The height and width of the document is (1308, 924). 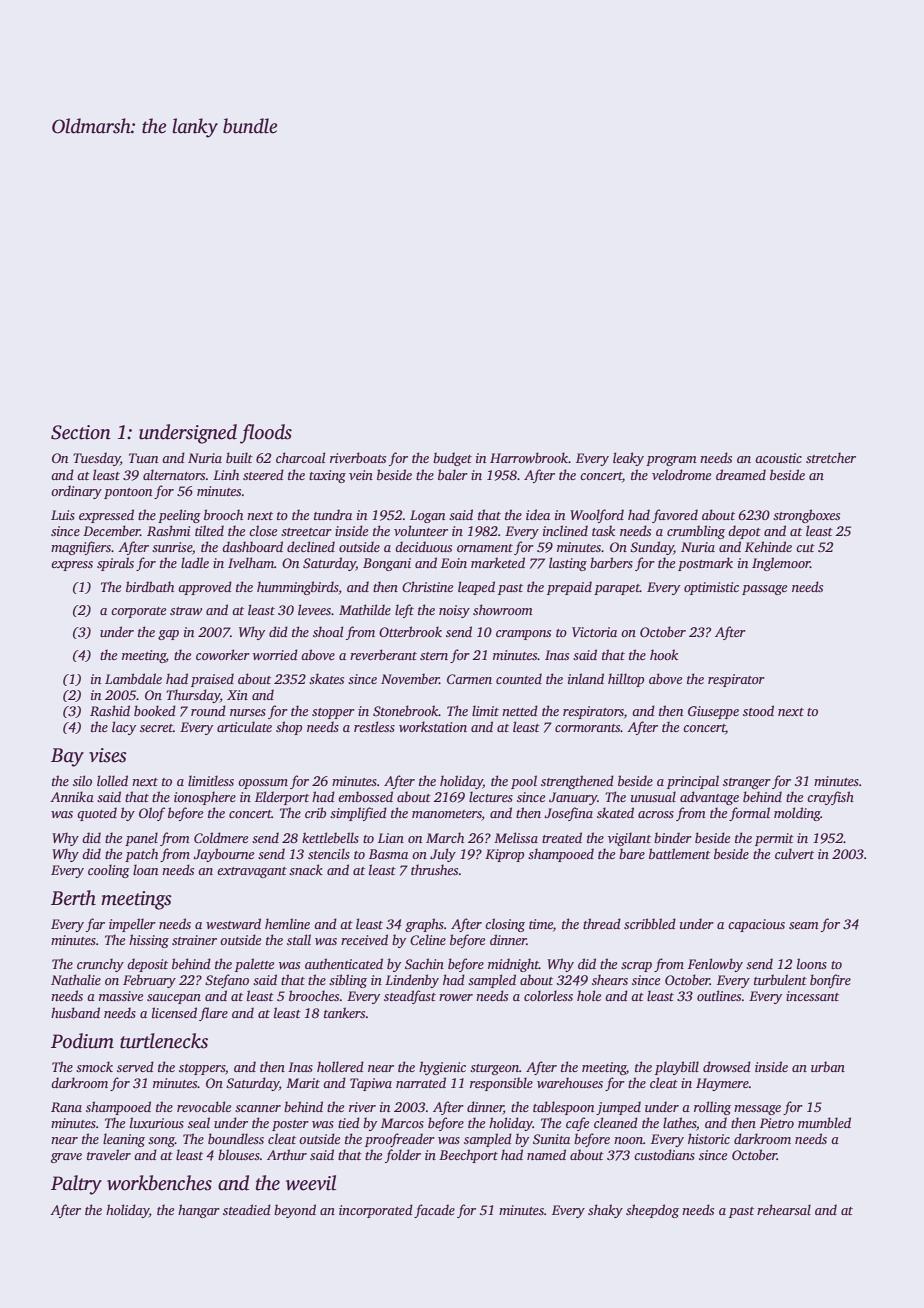 I want to click on silo, so click(x=82, y=780).
